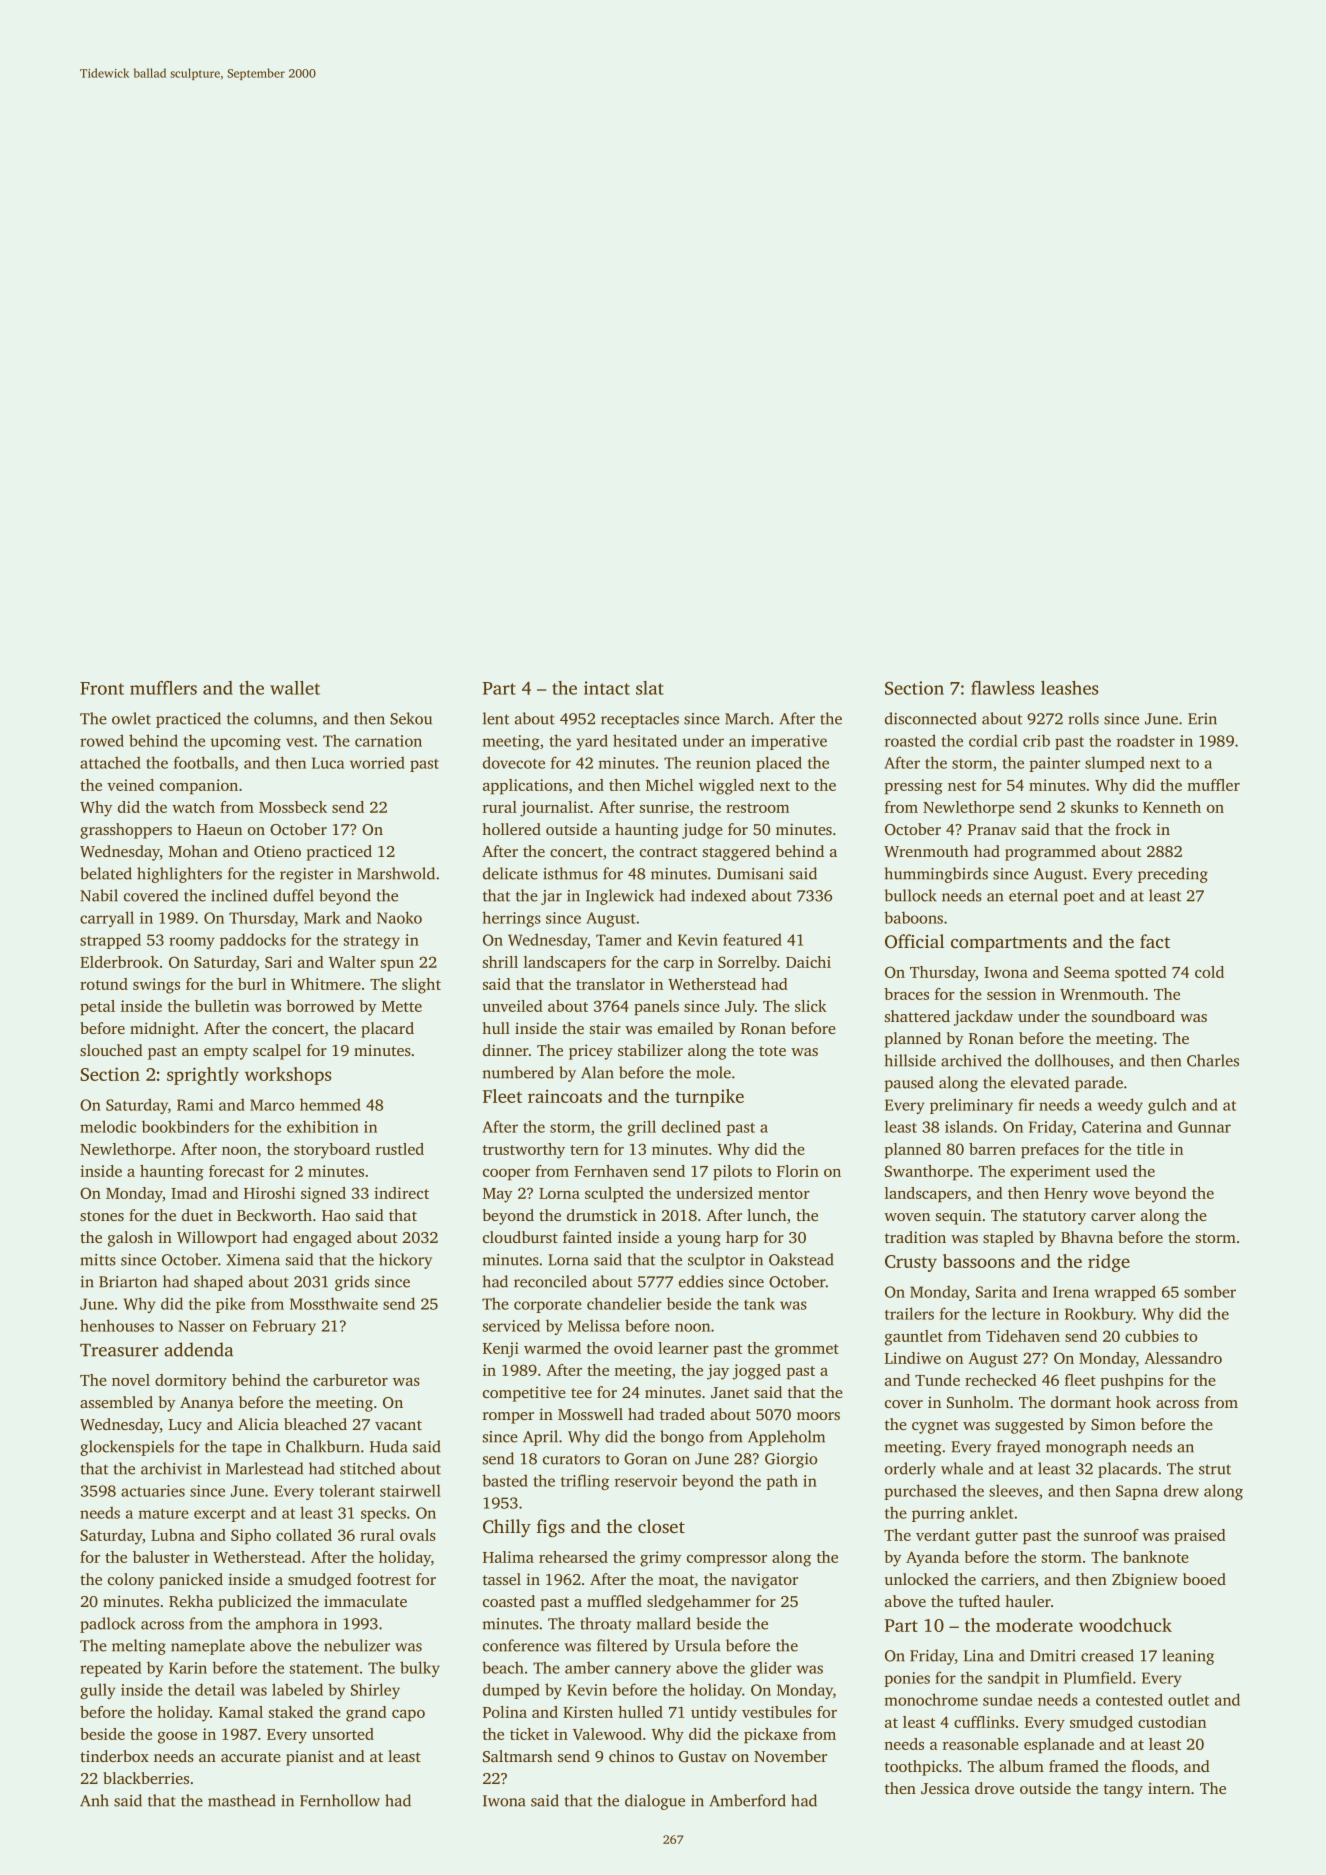  What do you see at coordinates (295, 688) in the document?
I see `wallet` at bounding box center [295, 688].
